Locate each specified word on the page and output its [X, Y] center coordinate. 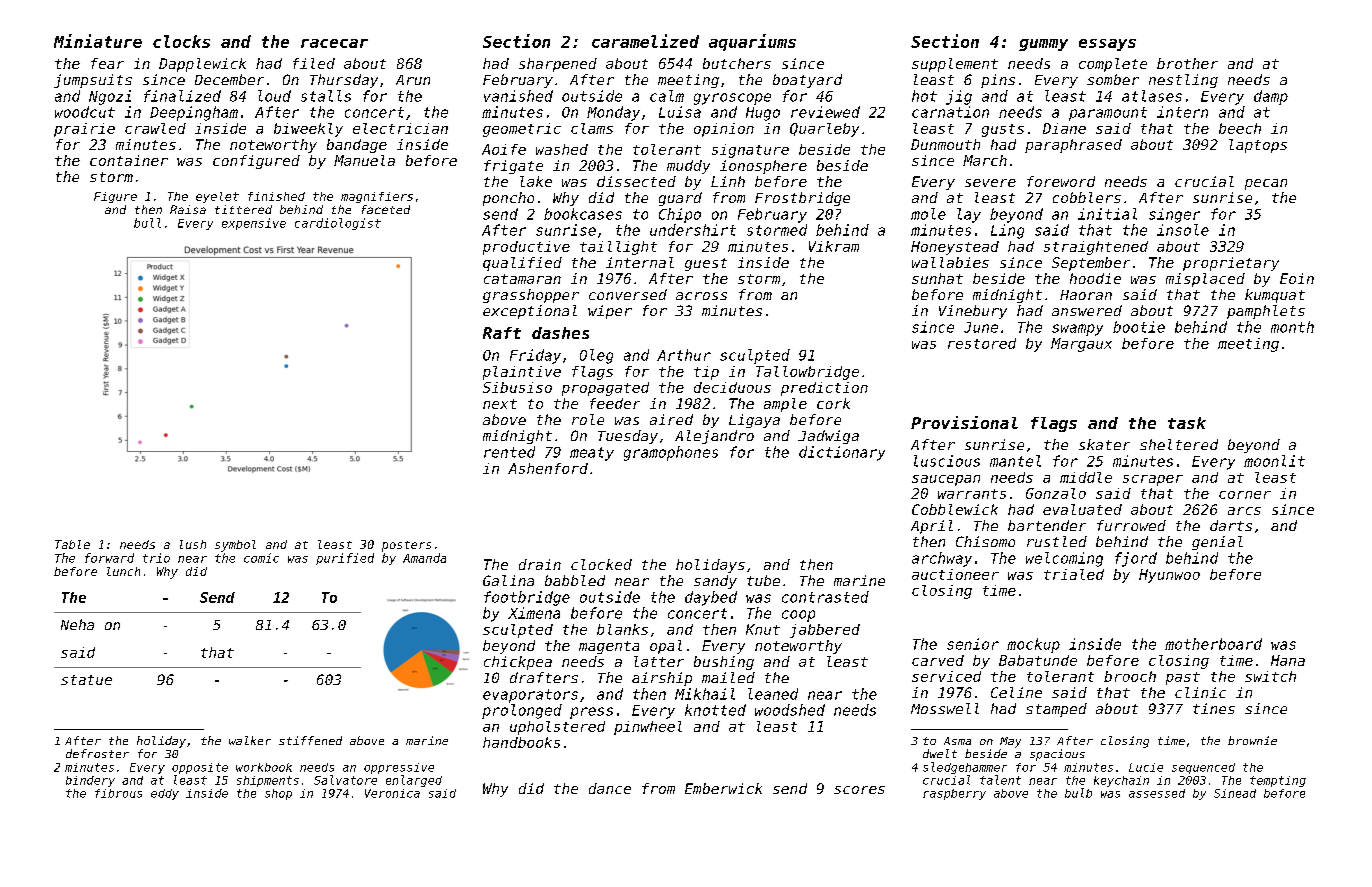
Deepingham [194, 113]
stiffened [310, 740]
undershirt [693, 230]
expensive [254, 224]
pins [998, 81]
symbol [235, 546]
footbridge [527, 598]
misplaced [1205, 280]
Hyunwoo [1169, 576]
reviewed [825, 112]
